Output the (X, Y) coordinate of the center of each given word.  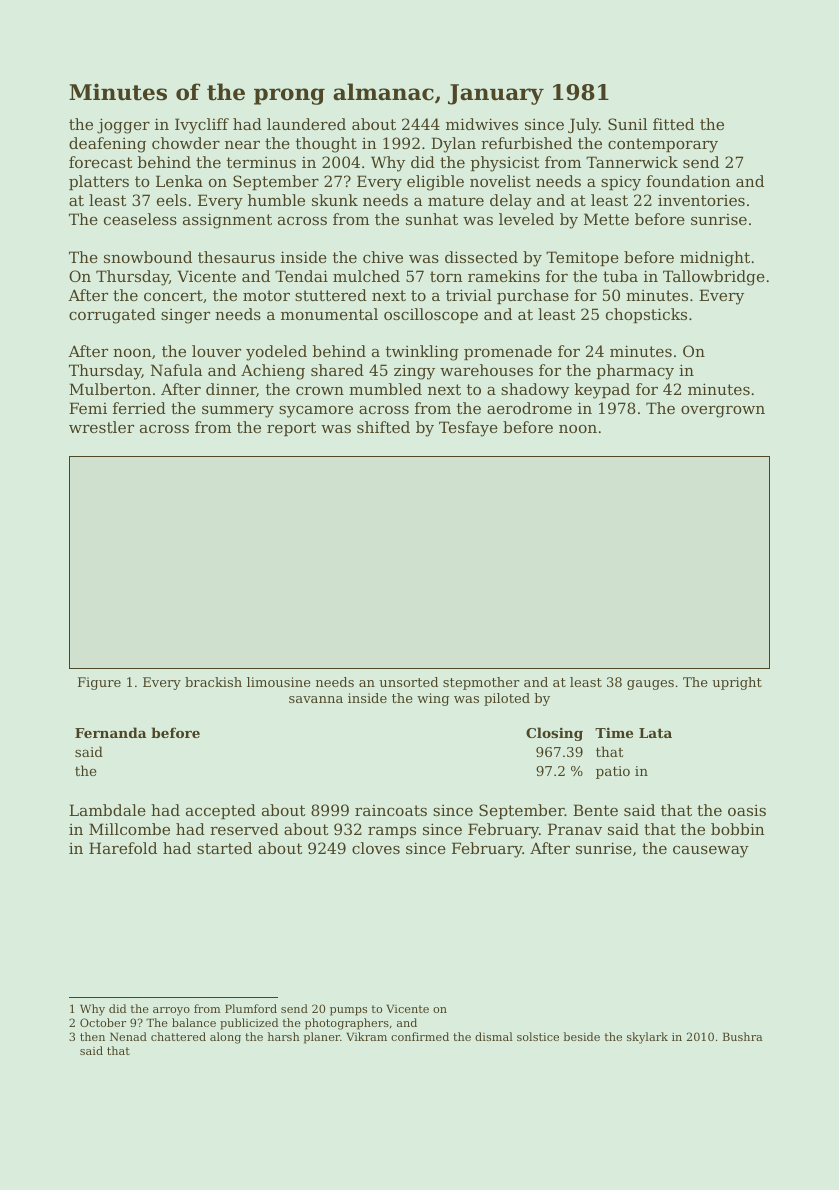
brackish (213, 682)
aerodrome (529, 408)
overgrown (723, 412)
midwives (482, 124)
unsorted (408, 682)
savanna (316, 699)
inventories (701, 200)
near (242, 145)
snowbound (148, 257)
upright (737, 683)
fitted (673, 124)
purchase (533, 296)
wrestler (101, 427)
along (225, 1038)
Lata (655, 733)
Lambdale (107, 810)
